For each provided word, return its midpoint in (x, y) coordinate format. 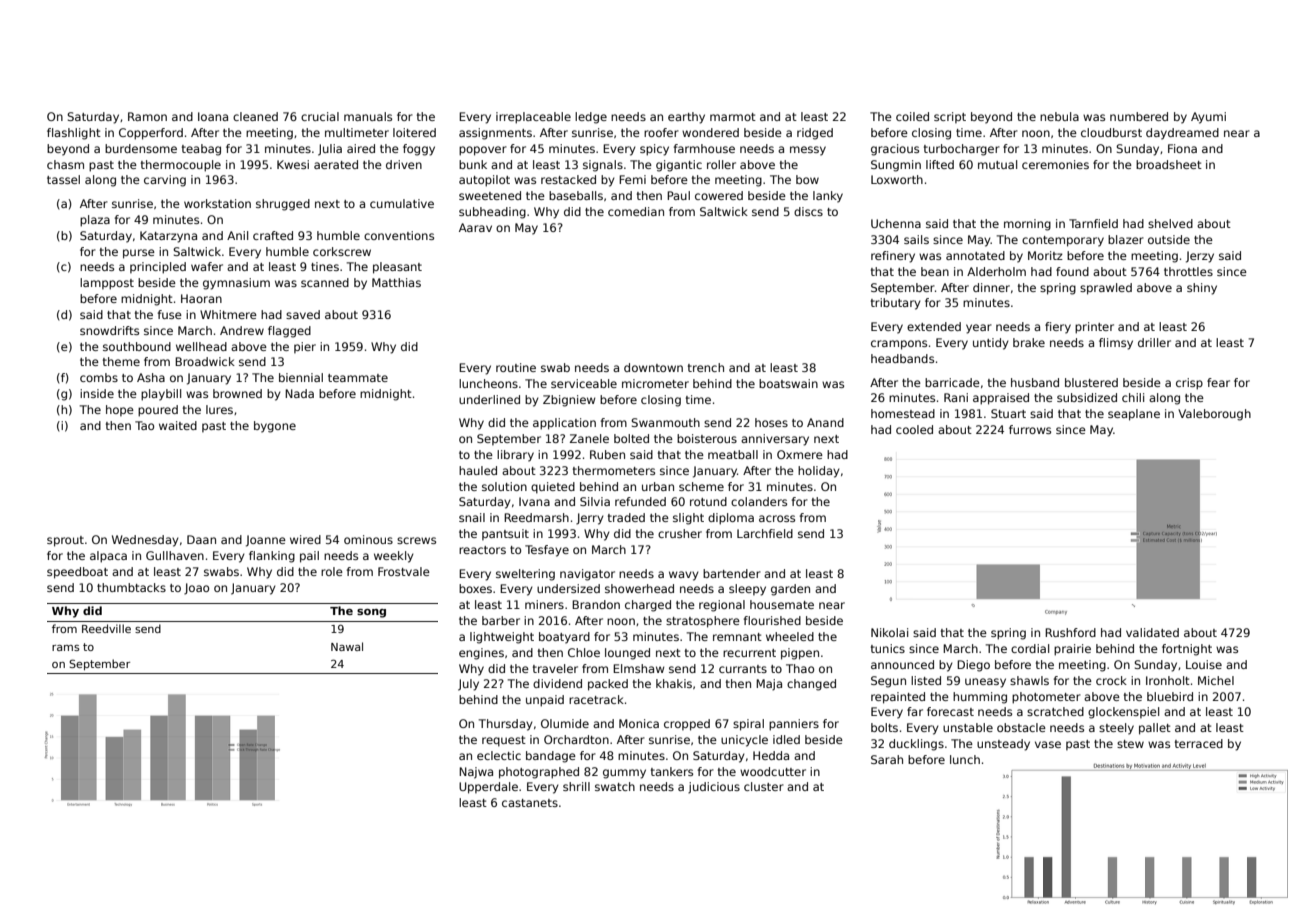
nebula (1059, 116)
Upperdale (488, 788)
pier (305, 347)
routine (516, 367)
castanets (530, 803)
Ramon (147, 116)
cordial (1030, 648)
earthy (686, 118)
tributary (896, 304)
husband (1035, 382)
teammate (358, 378)
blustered (1091, 382)
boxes (475, 588)
